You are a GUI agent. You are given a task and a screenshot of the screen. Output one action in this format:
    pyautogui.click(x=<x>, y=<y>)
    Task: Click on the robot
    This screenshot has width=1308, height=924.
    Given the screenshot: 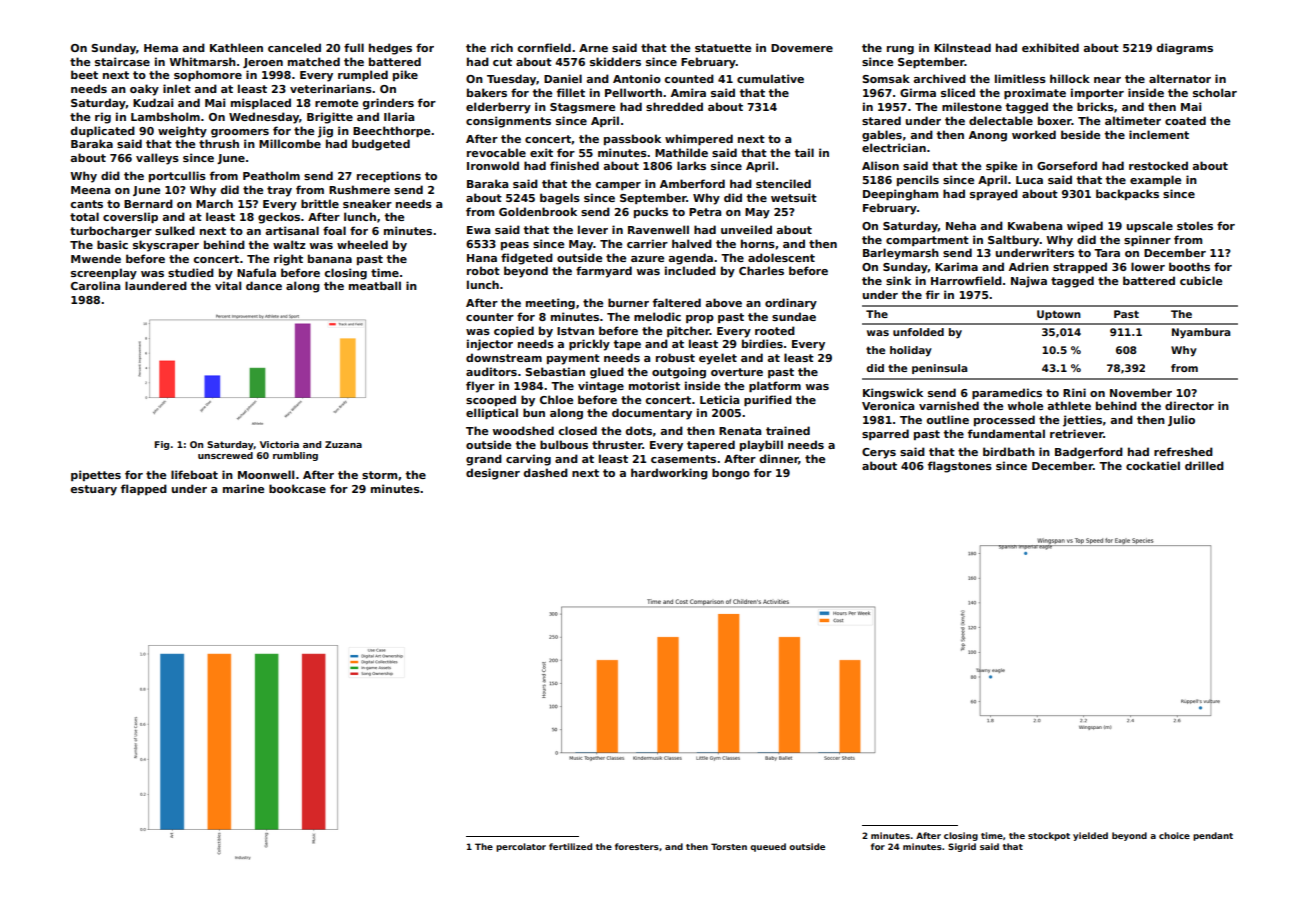 What is the action you would take?
    pyautogui.click(x=483, y=270)
